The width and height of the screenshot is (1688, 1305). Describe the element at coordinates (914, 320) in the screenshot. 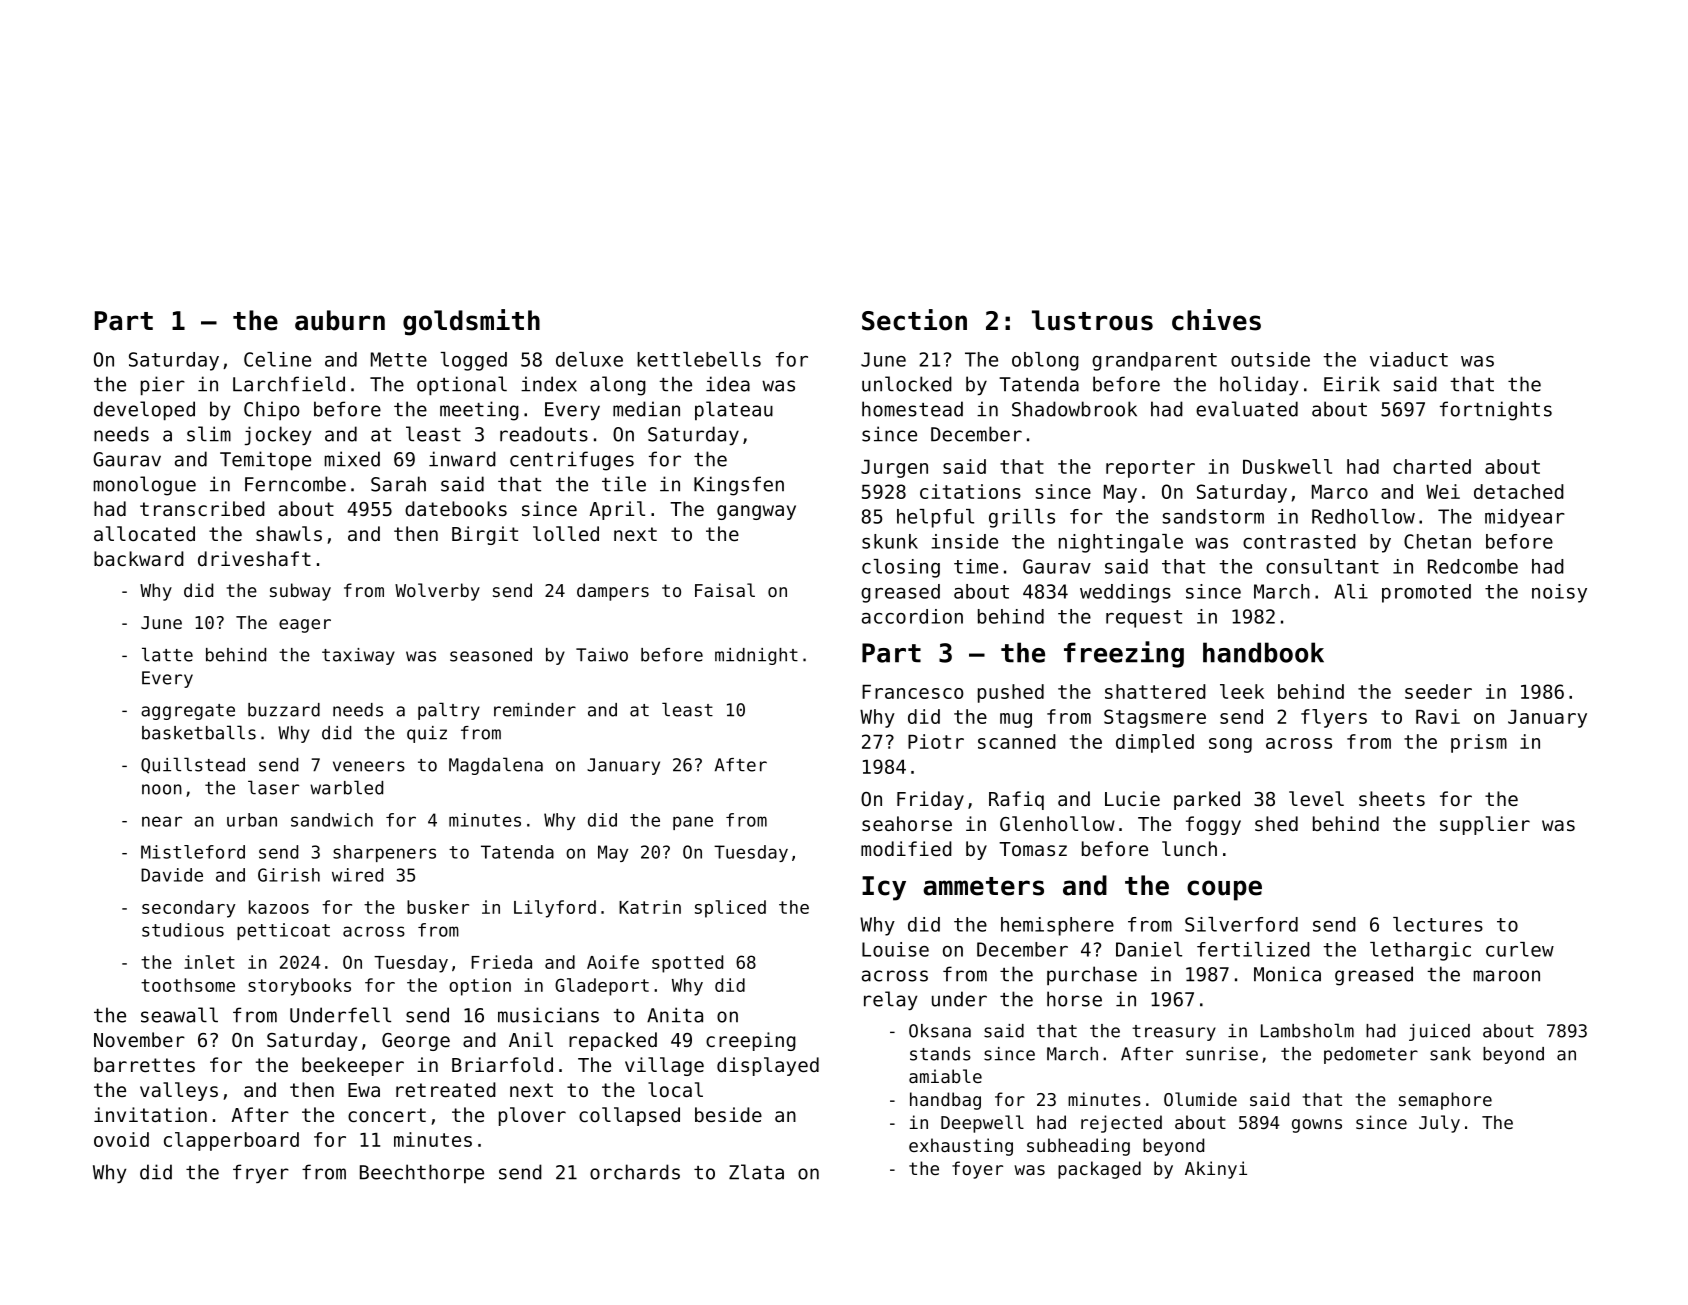

I see `Section` at that location.
